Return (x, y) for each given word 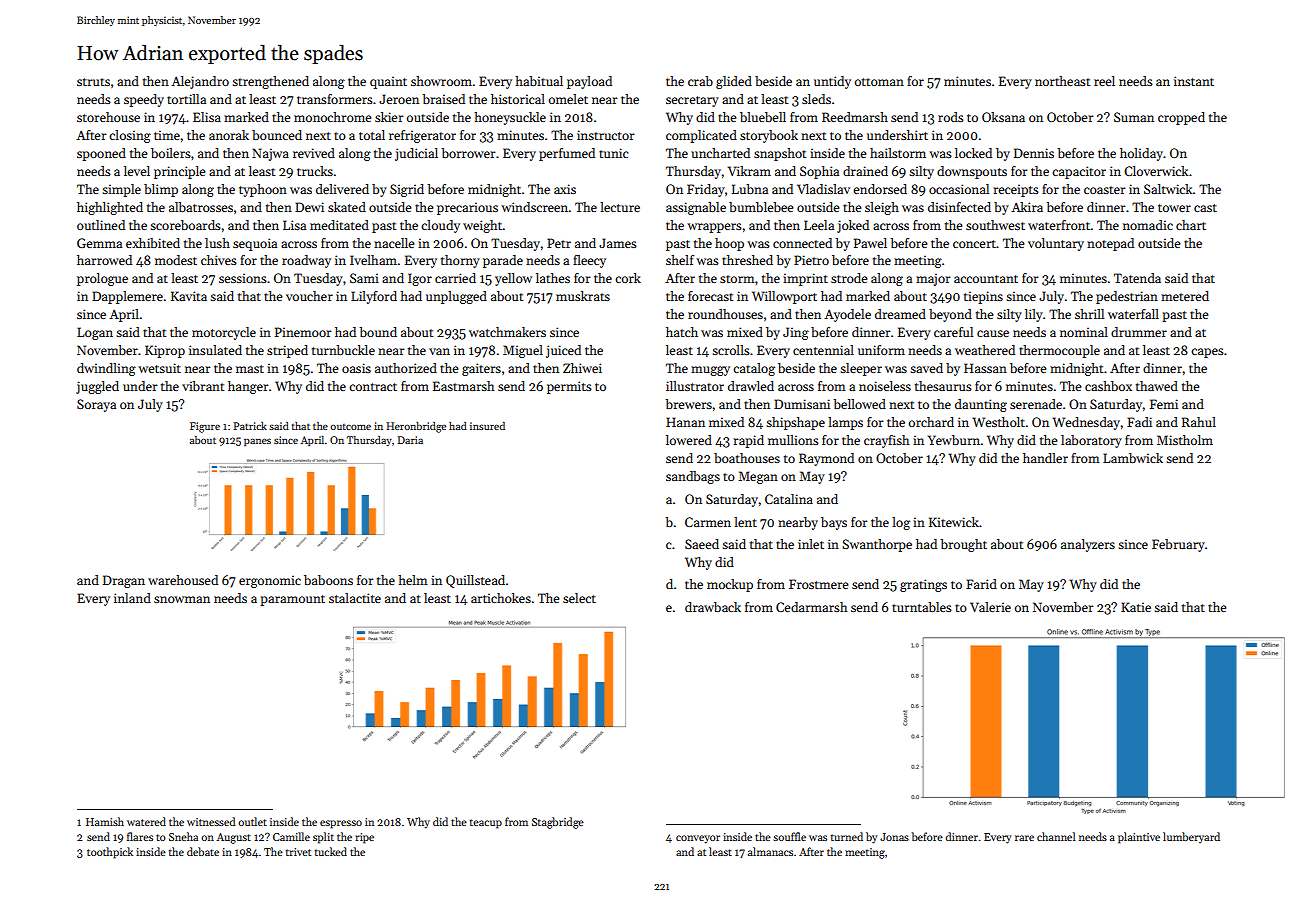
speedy (144, 100)
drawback (713, 607)
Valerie (990, 607)
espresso (341, 824)
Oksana (1003, 117)
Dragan (124, 581)
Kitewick (954, 522)
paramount (292, 600)
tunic (613, 153)
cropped (1181, 118)
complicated (701, 136)
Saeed (702, 544)
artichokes (501, 598)
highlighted (110, 208)
